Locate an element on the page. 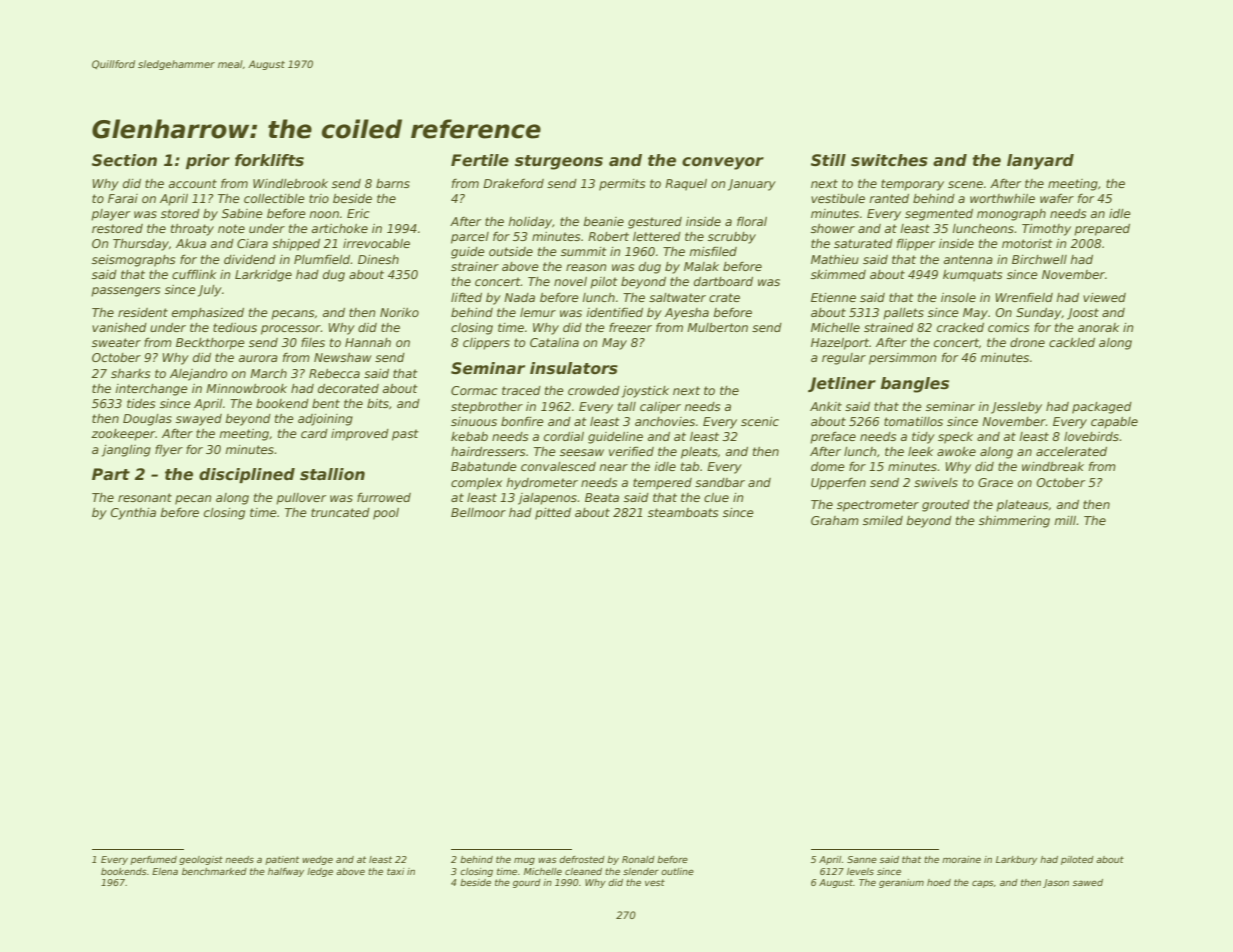 The image size is (1233, 952). Jessleby is located at coordinates (1016, 408).
